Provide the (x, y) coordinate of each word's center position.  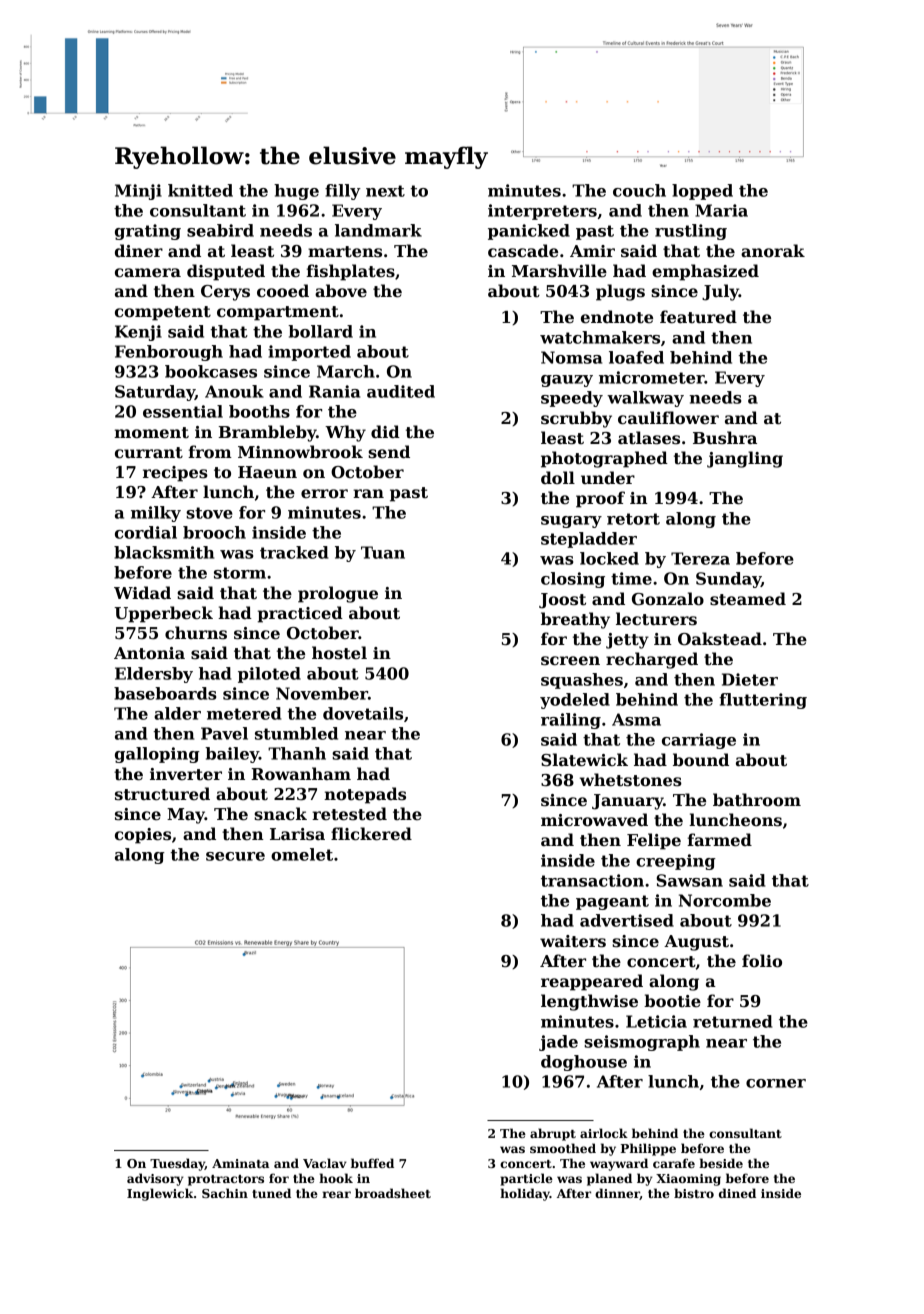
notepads (365, 795)
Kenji (138, 333)
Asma (636, 719)
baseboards (165, 693)
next (385, 191)
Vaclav (325, 1163)
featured (698, 317)
